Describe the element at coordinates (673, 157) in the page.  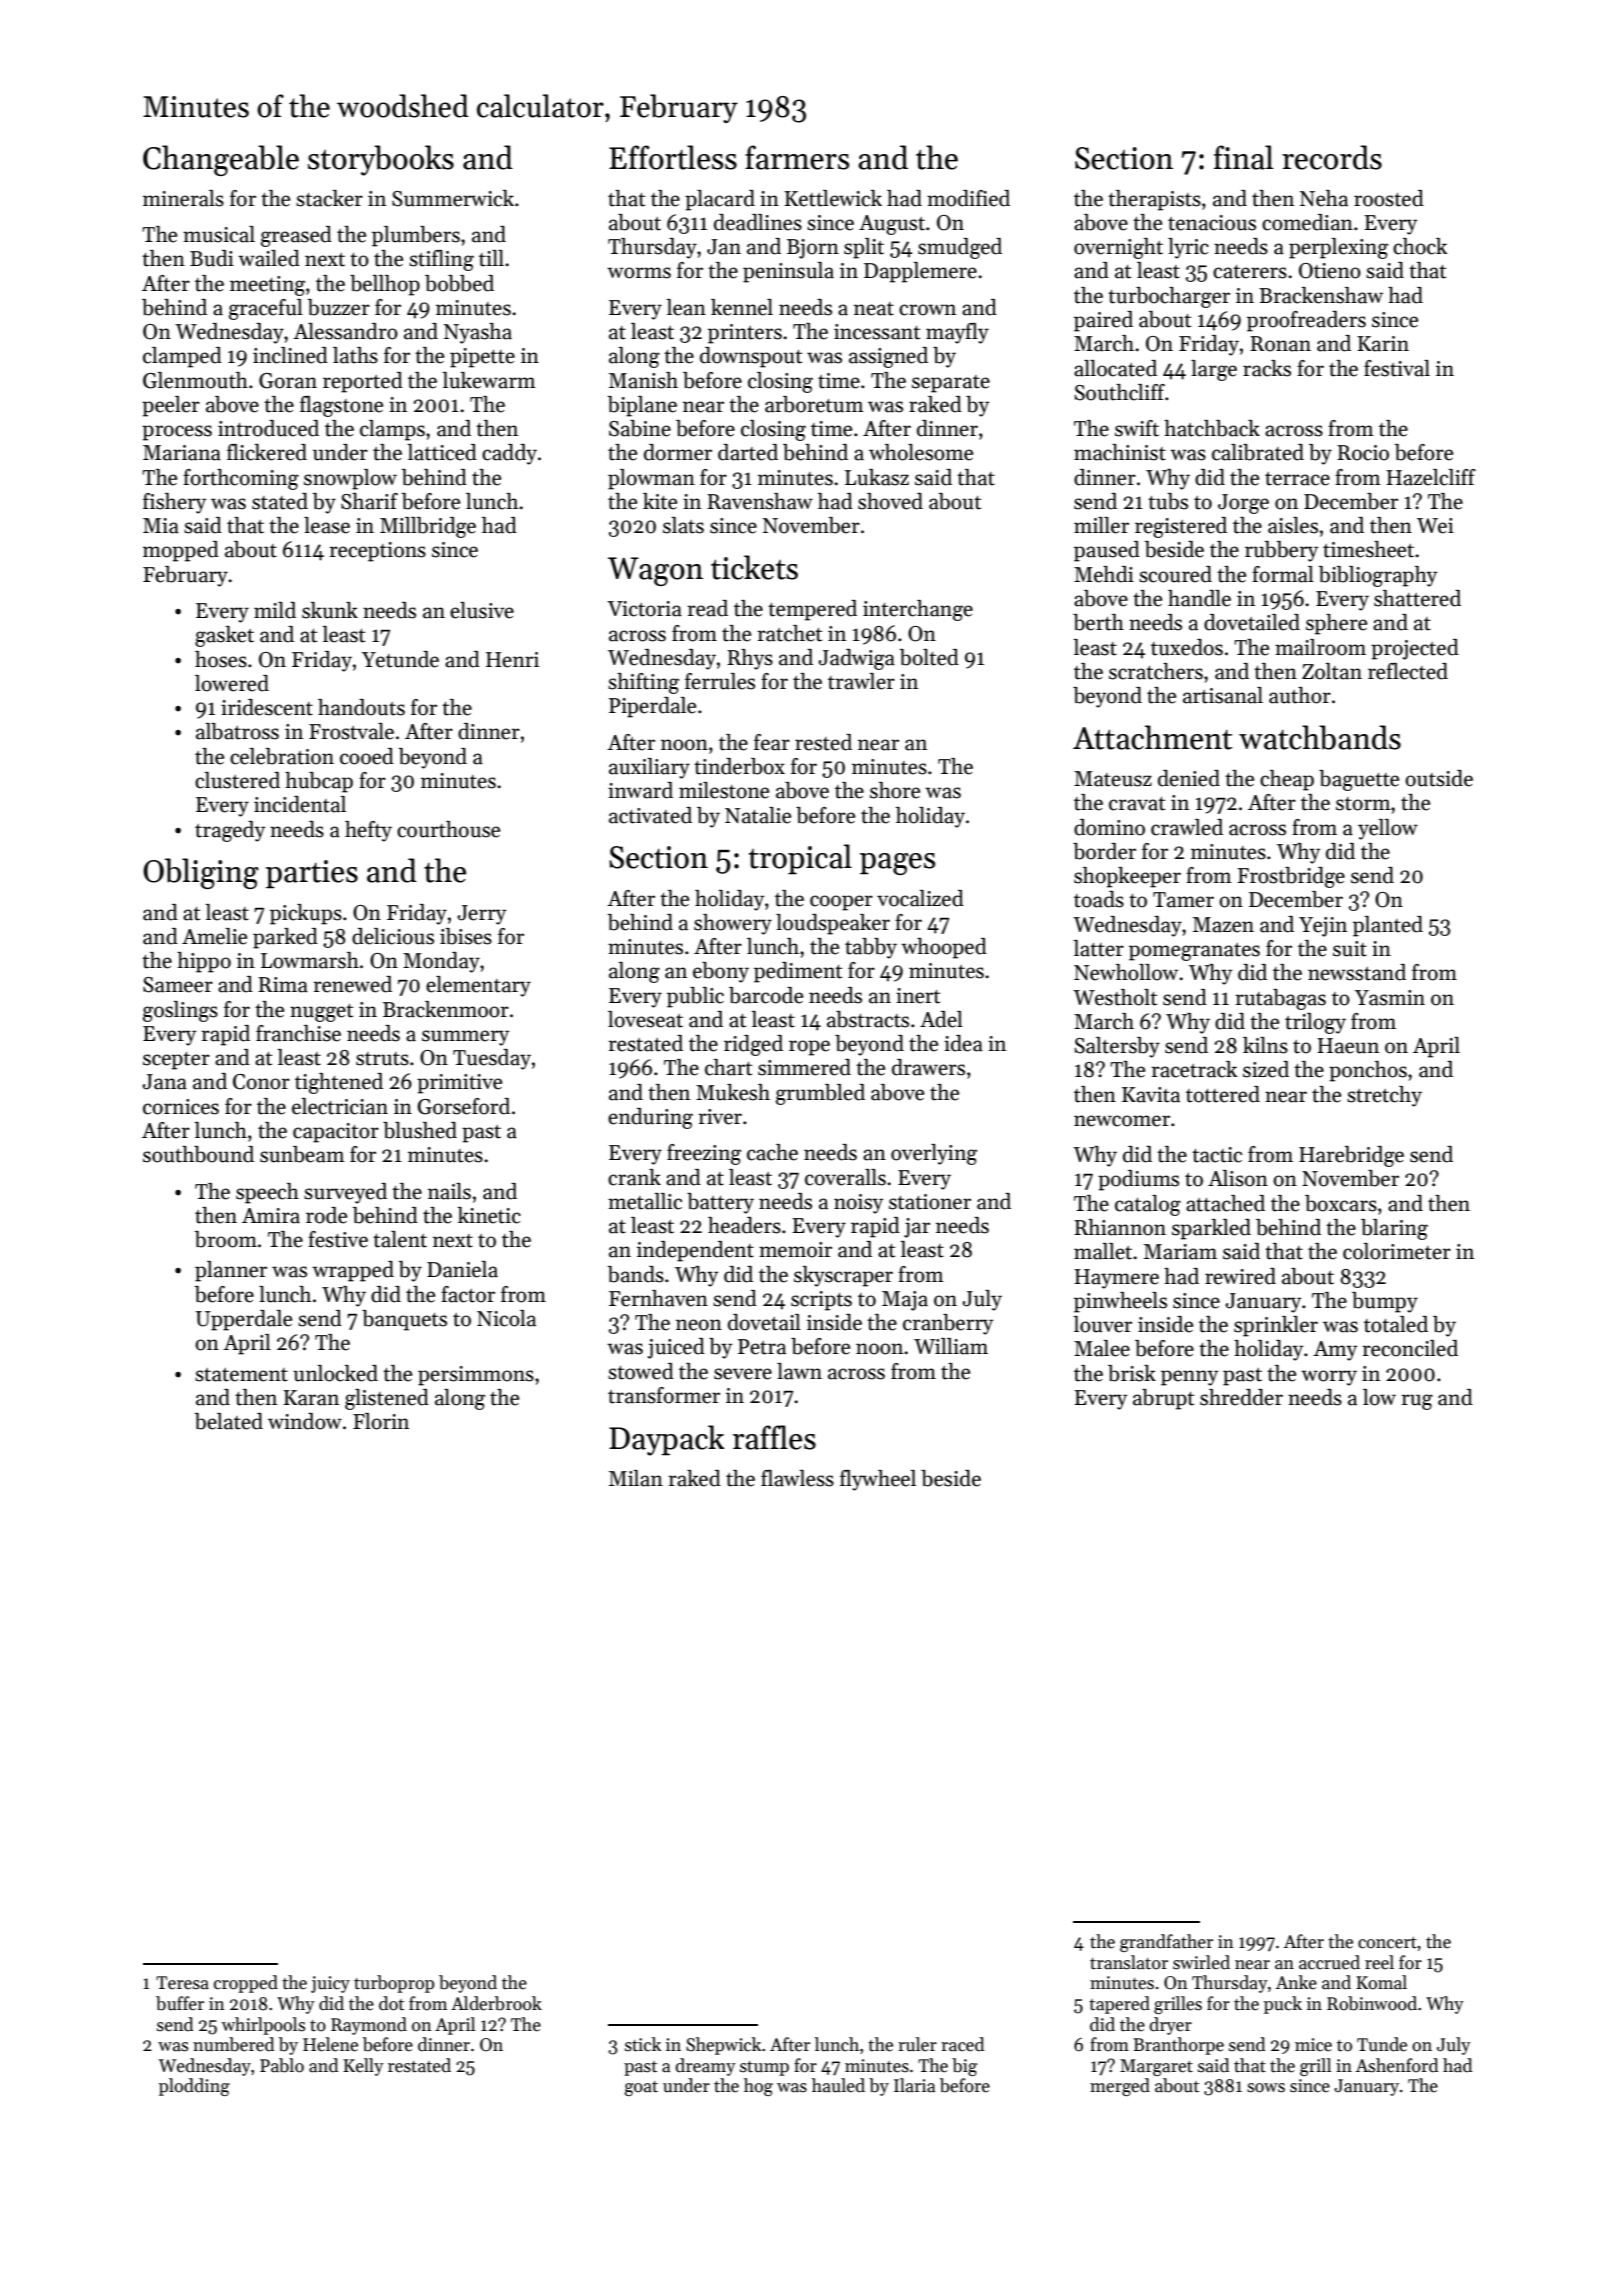
I see `Effortless` at that location.
